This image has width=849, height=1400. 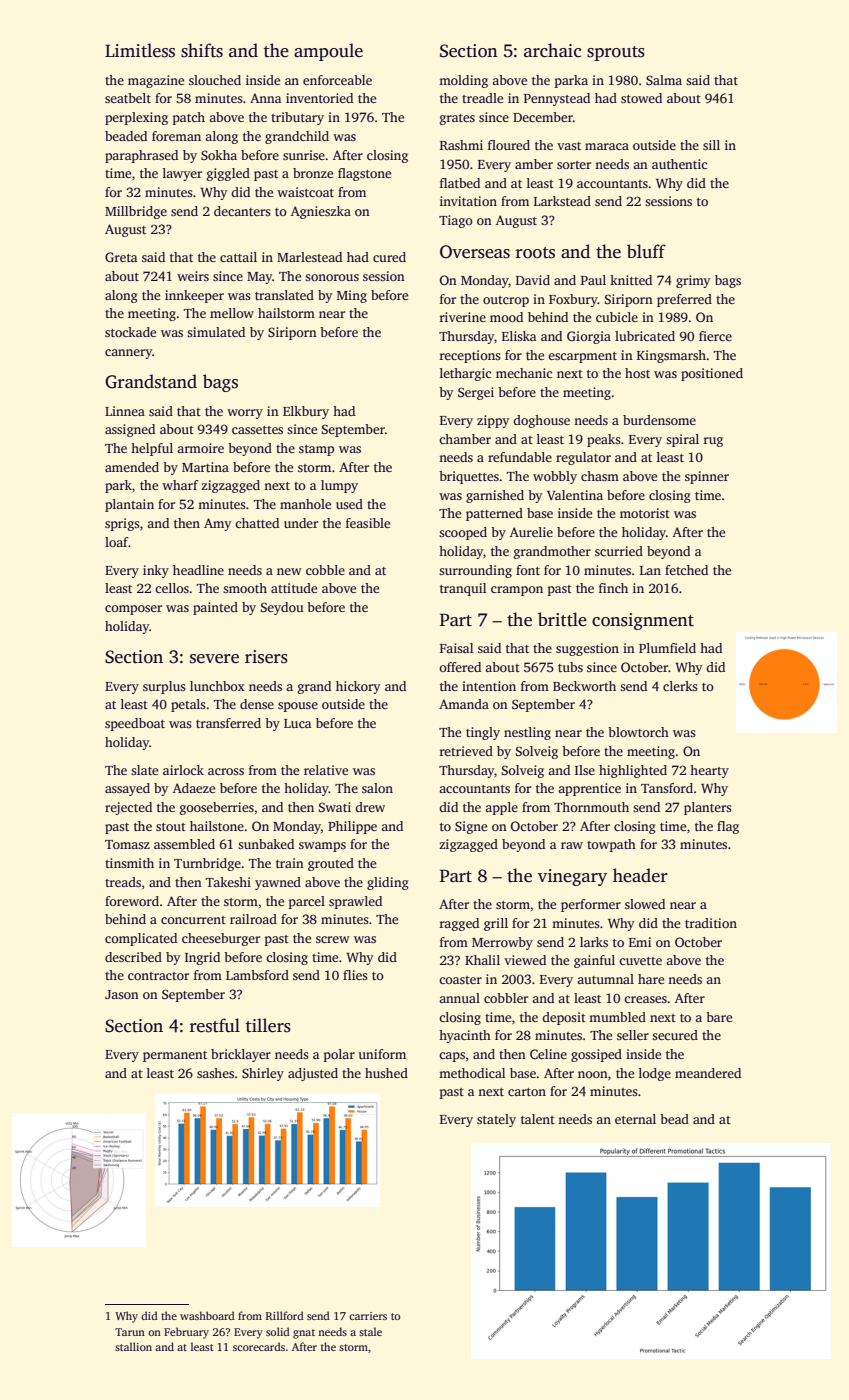 What do you see at coordinates (664, 80) in the image?
I see `Salma` at bounding box center [664, 80].
